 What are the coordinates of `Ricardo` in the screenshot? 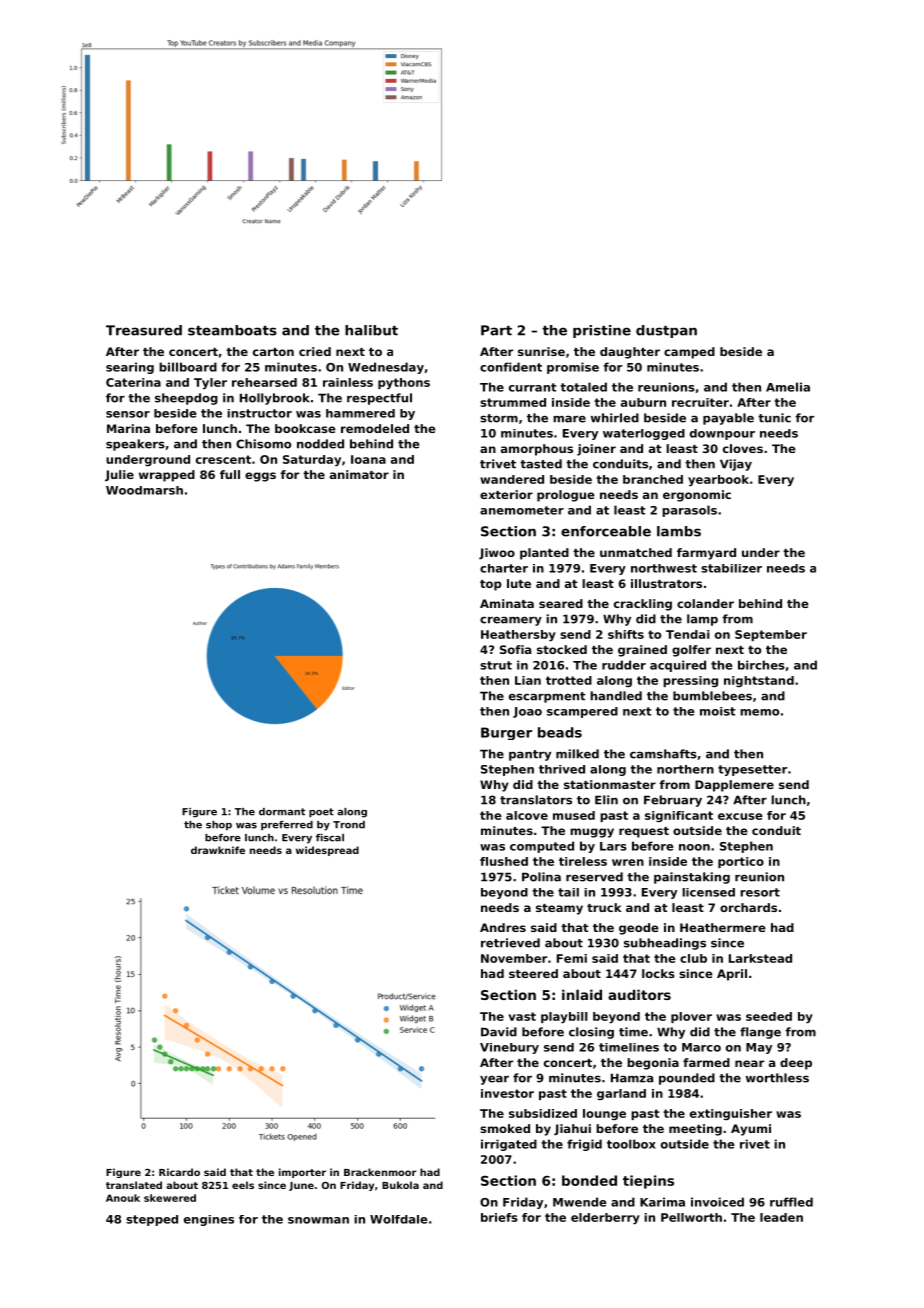 It's located at (179, 1172).
